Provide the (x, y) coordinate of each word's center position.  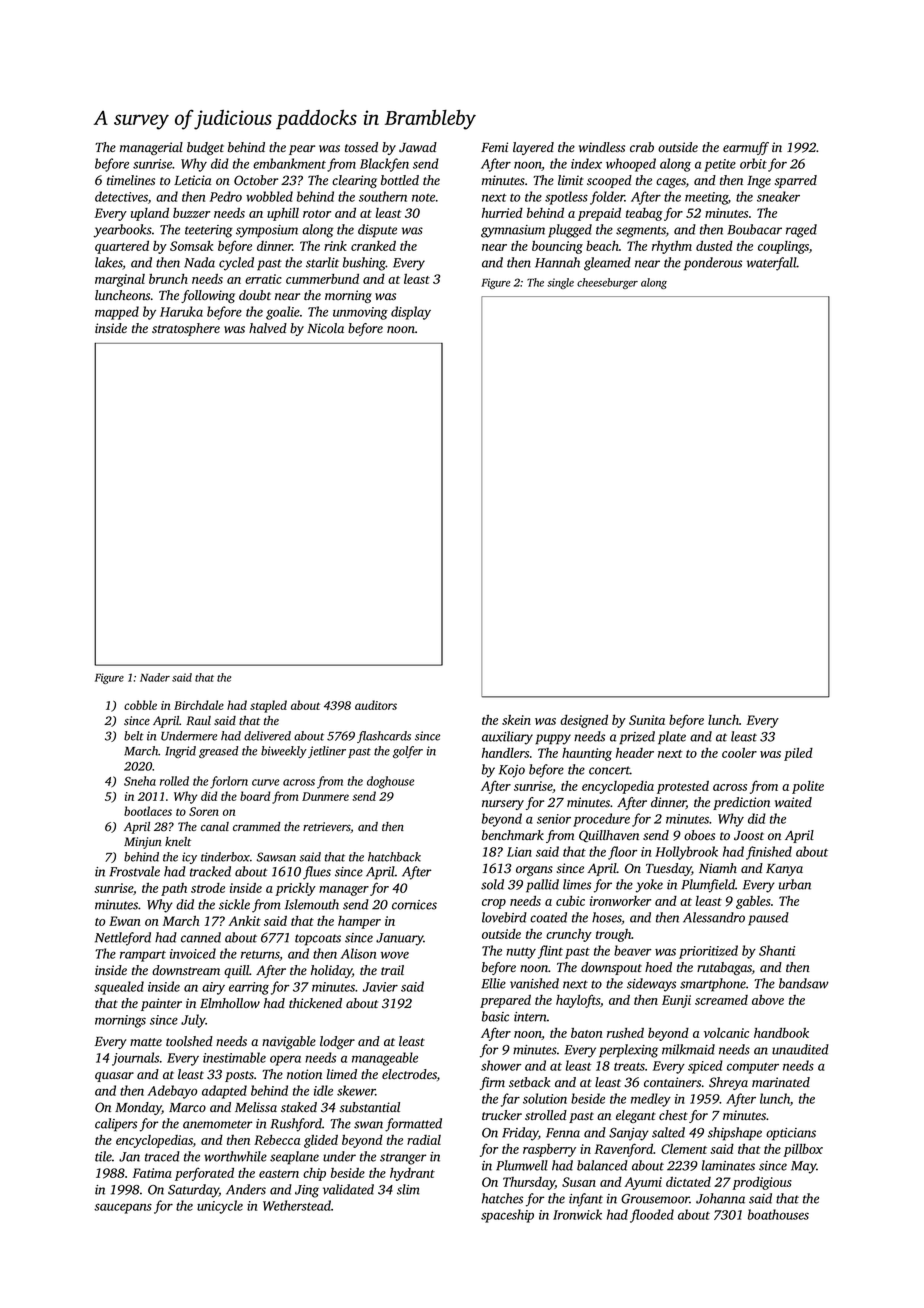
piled (798, 754)
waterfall (772, 264)
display (411, 313)
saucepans (123, 1208)
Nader (155, 677)
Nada (199, 262)
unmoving (360, 313)
